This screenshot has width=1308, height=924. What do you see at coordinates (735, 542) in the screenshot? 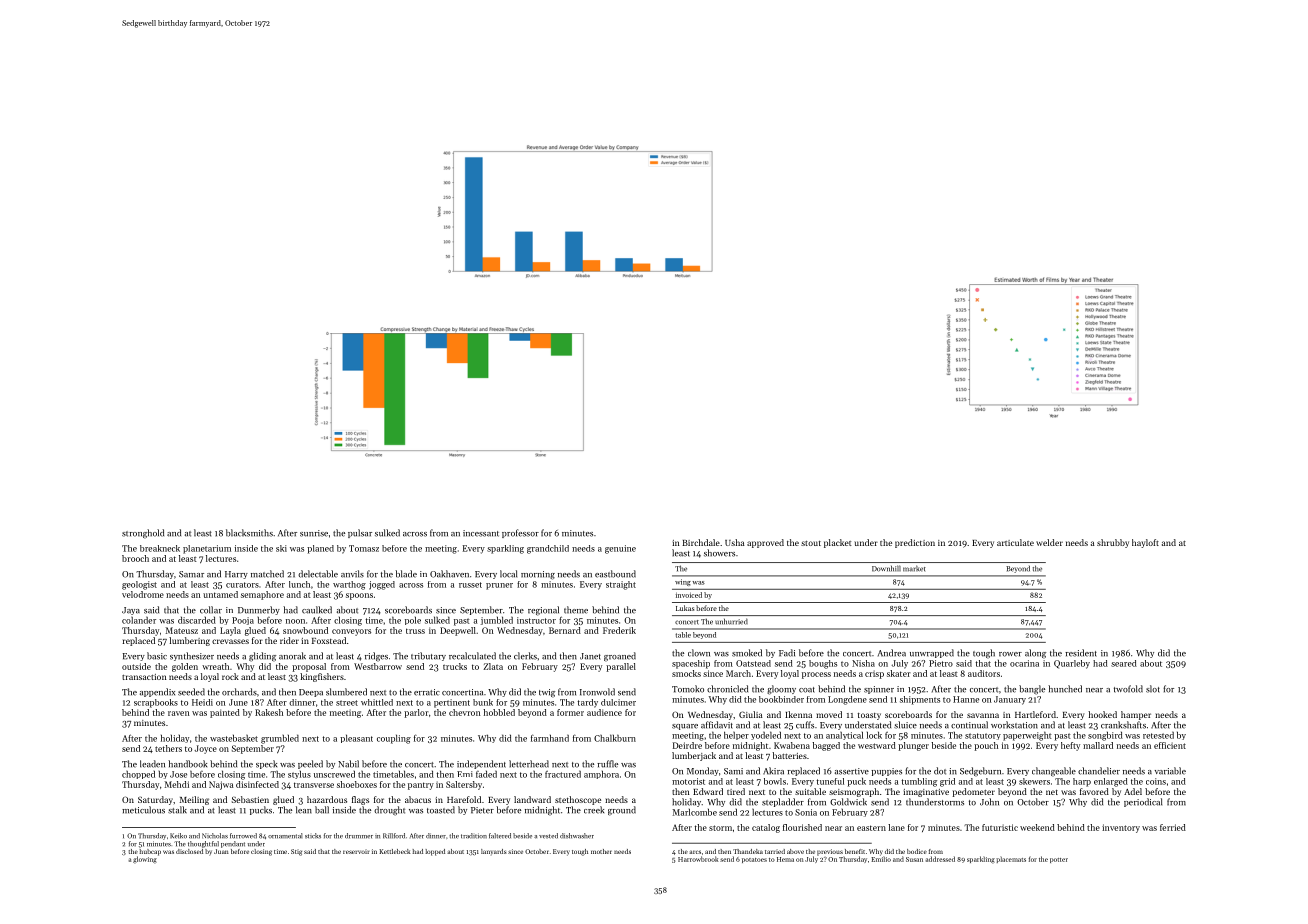
I see `Usha` at bounding box center [735, 542].
